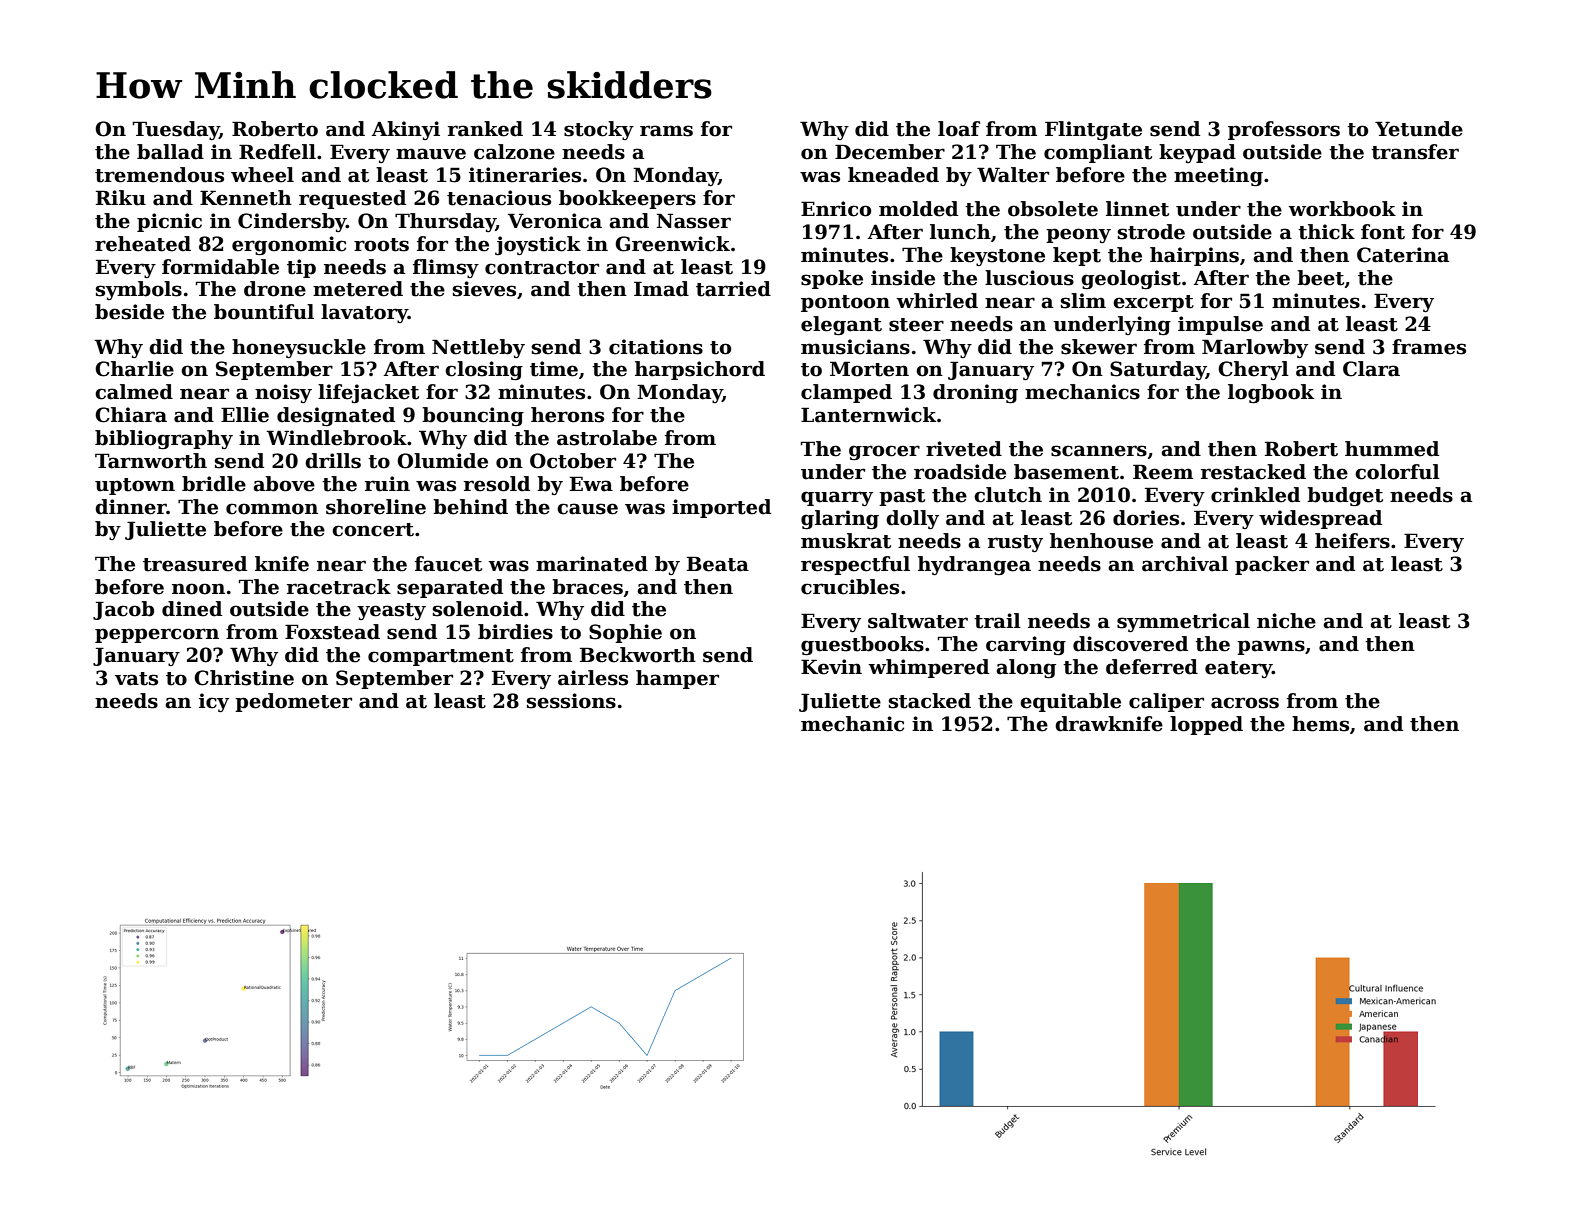 The image size is (1573, 1216). Describe the element at coordinates (1383, 232) in the document. I see `font` at that location.
